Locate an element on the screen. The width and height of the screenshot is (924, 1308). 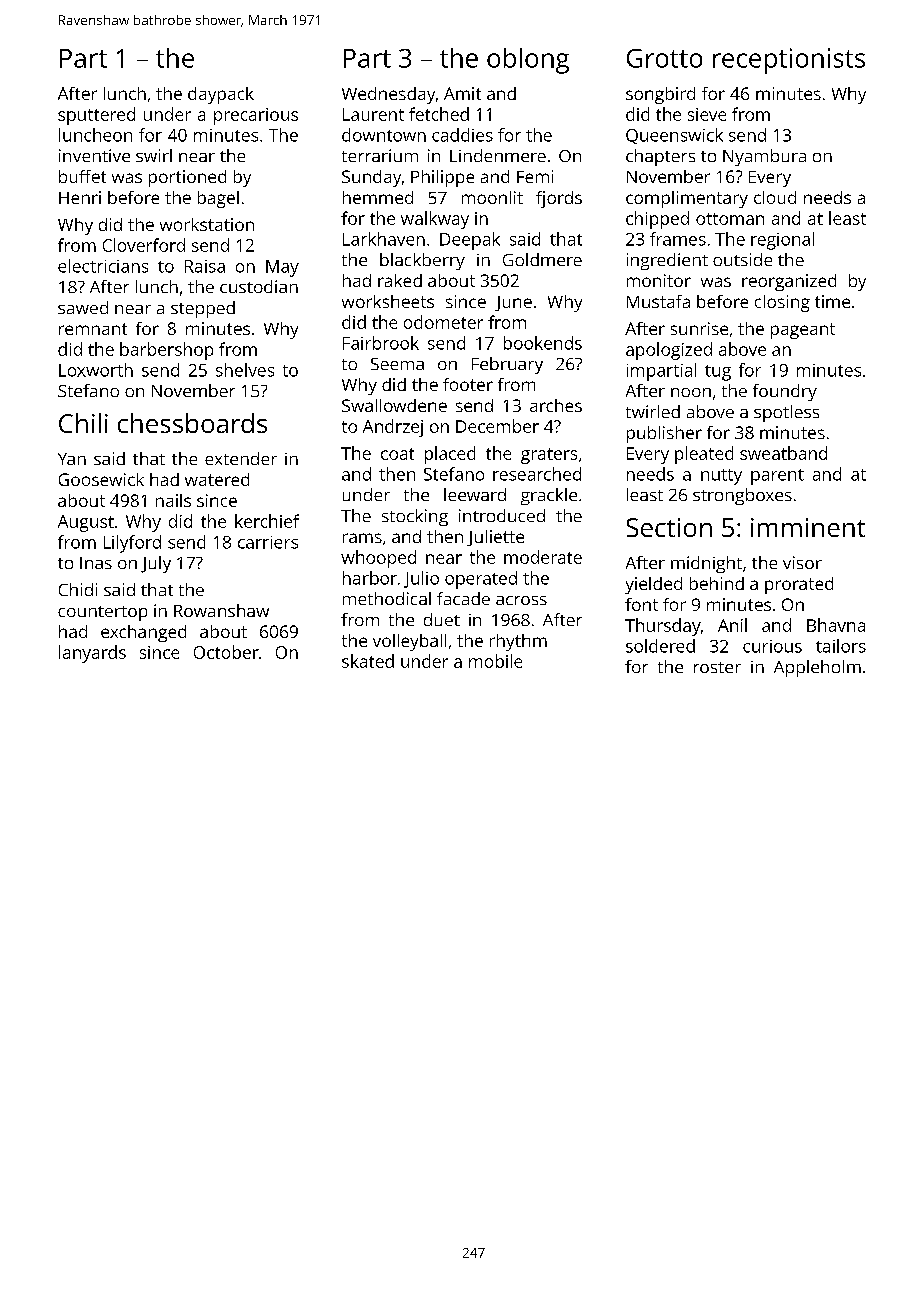
Chili is located at coordinates (83, 423).
